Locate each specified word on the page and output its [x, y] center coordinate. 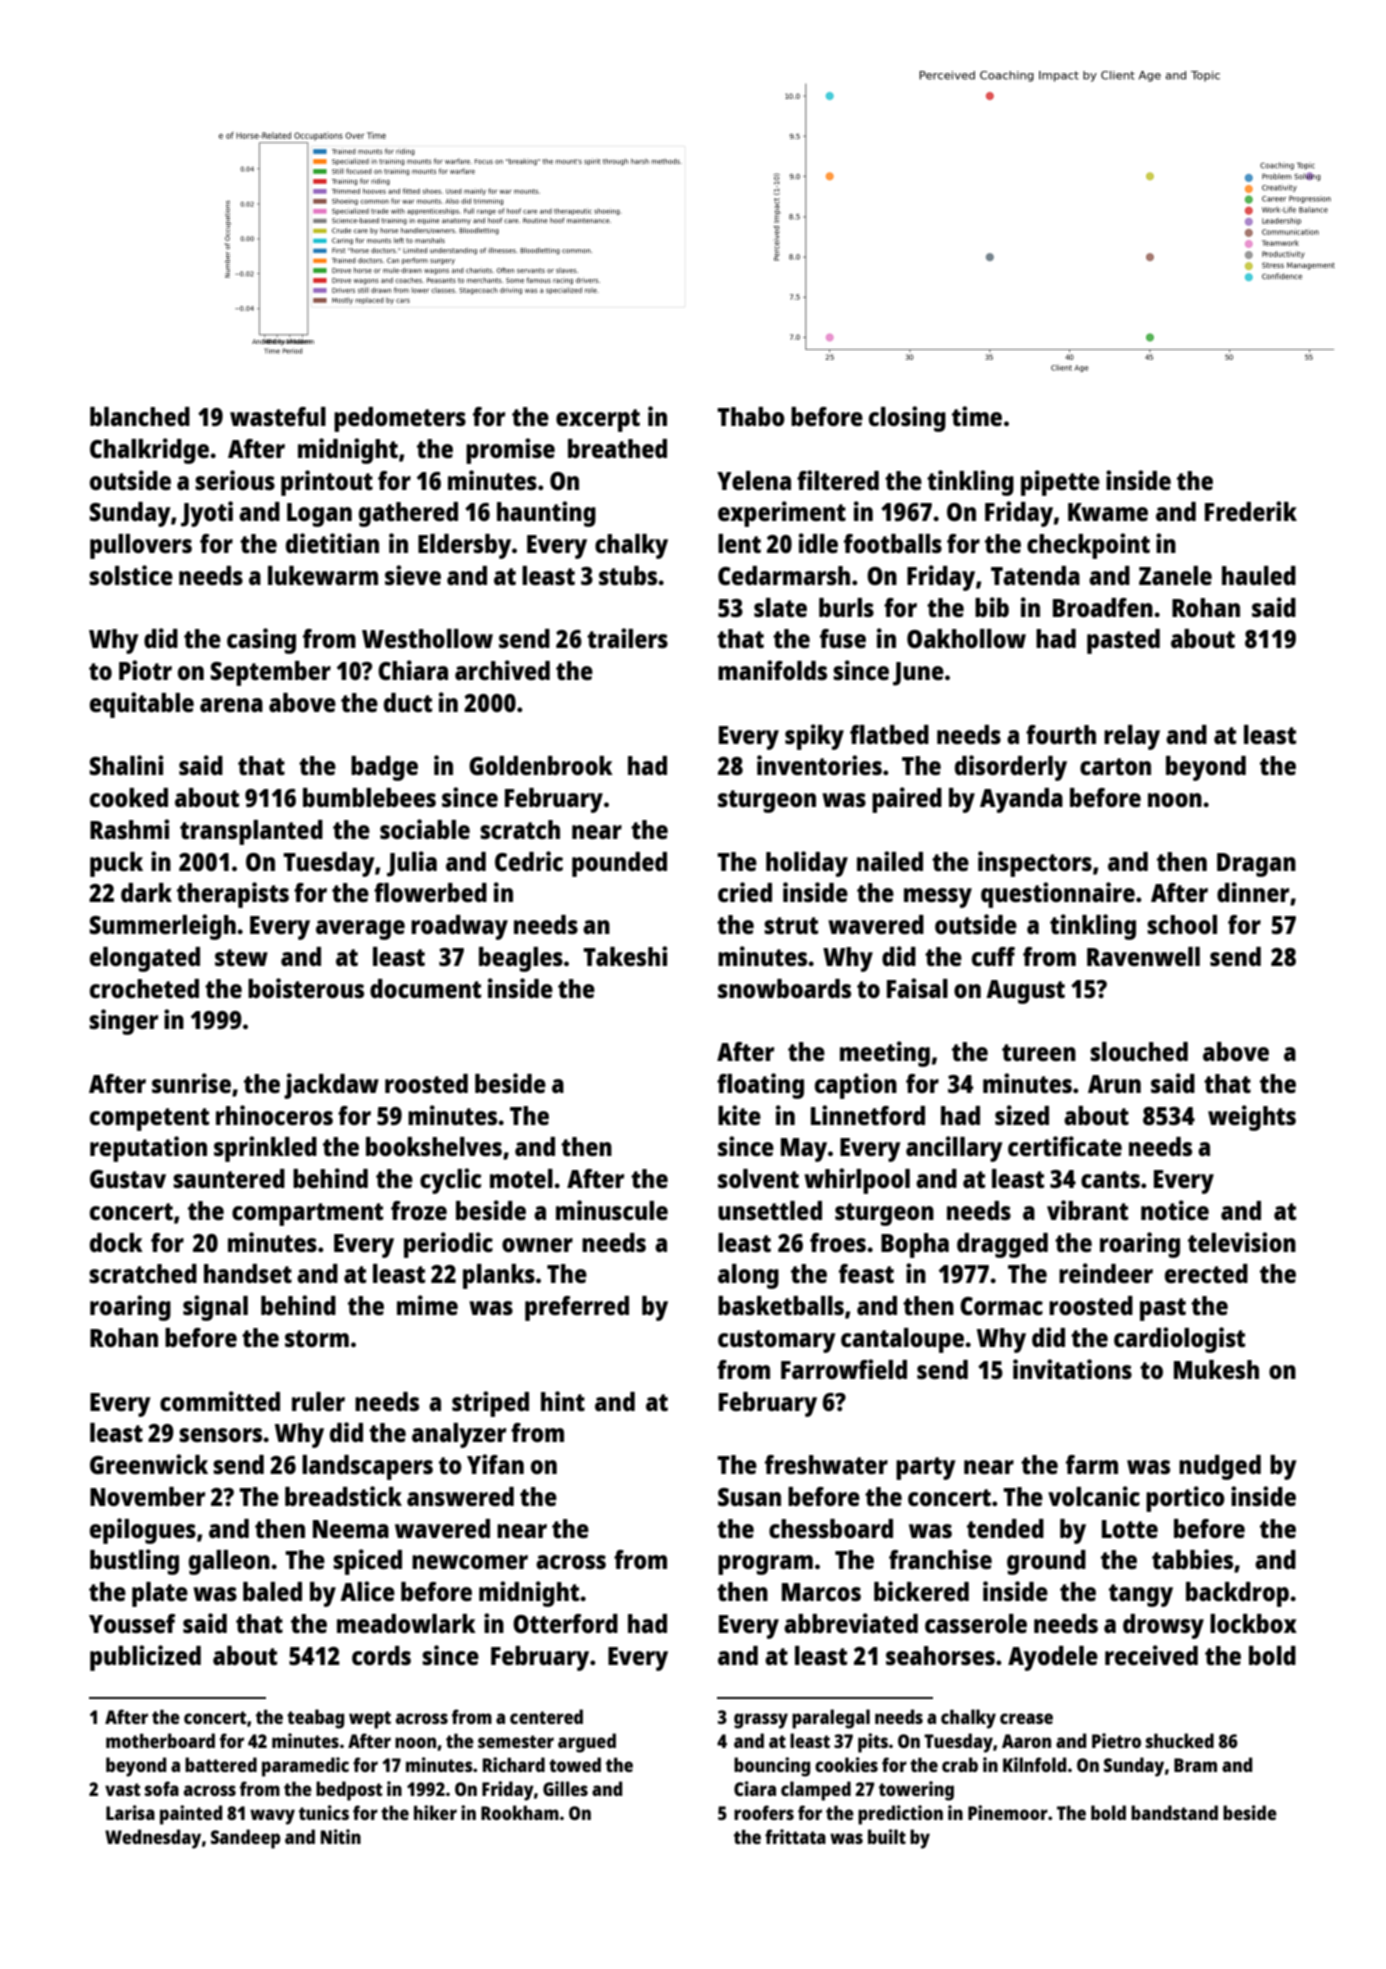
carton [1115, 766]
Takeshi [625, 956]
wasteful [278, 416]
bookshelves [434, 1146]
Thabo [751, 416]
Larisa [130, 1812]
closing [907, 419]
